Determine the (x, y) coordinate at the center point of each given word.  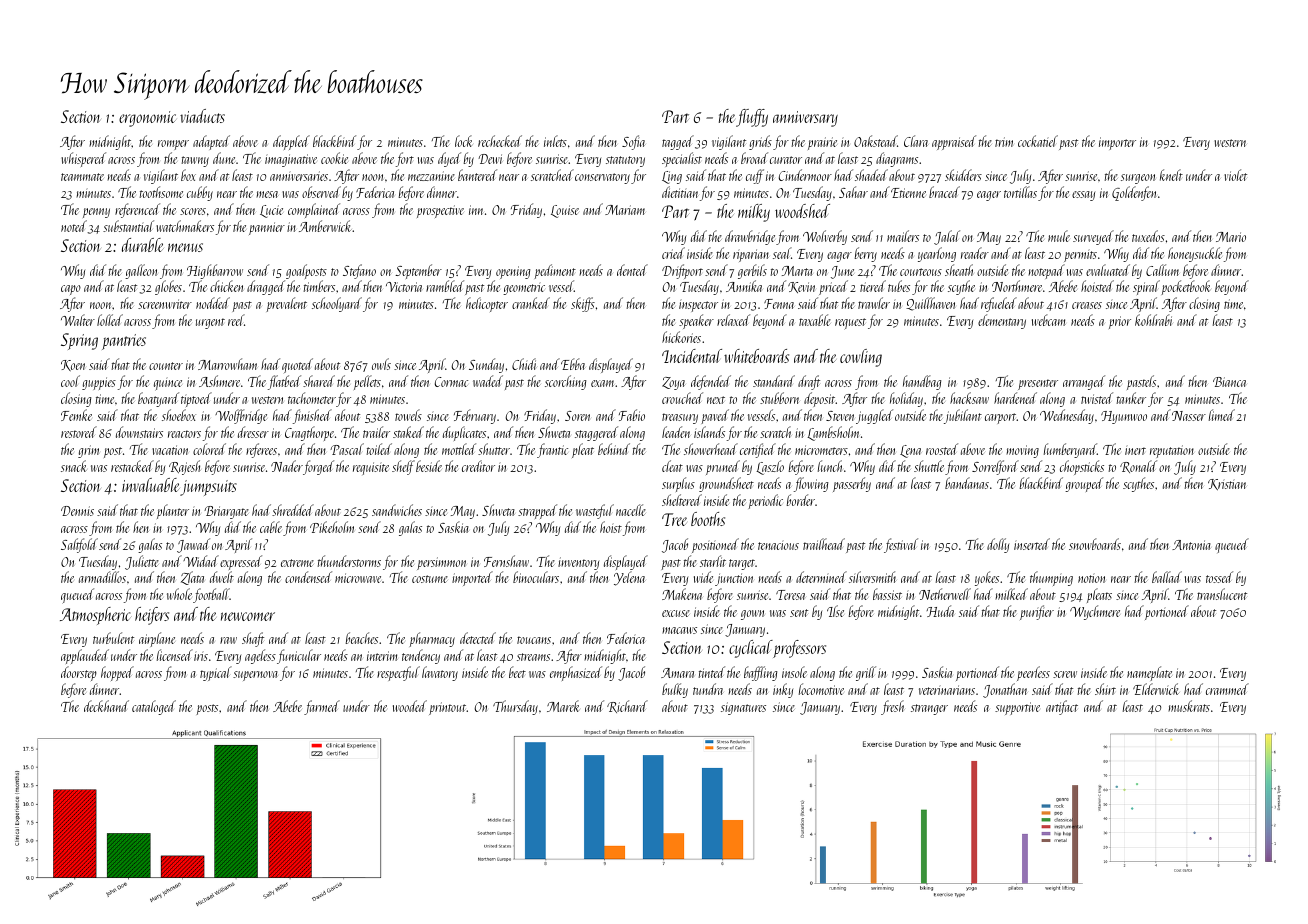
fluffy (752, 118)
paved (715, 416)
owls (381, 364)
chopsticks (1082, 467)
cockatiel (1038, 141)
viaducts (202, 116)
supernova (255, 676)
